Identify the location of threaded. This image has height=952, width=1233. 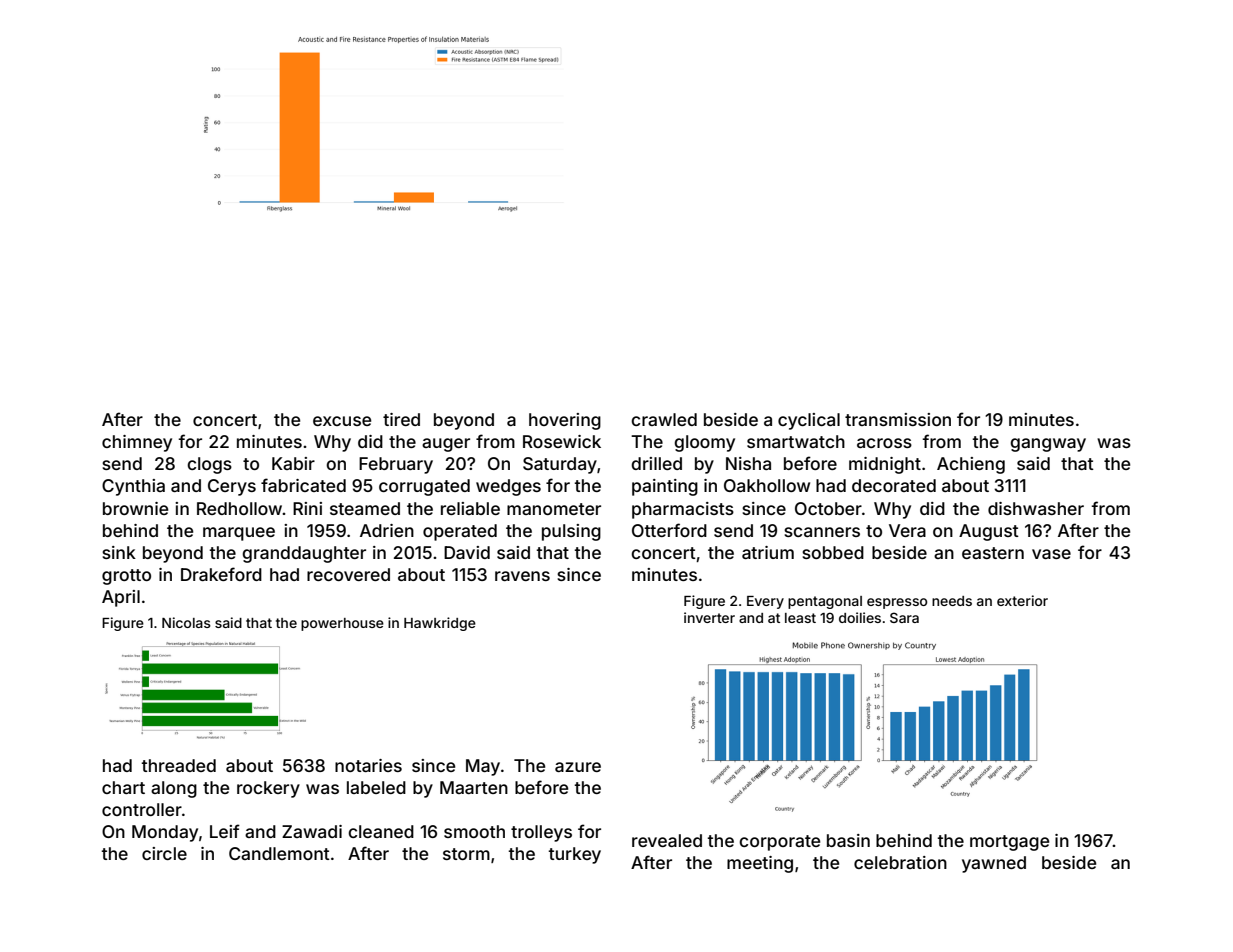
(178, 765).
